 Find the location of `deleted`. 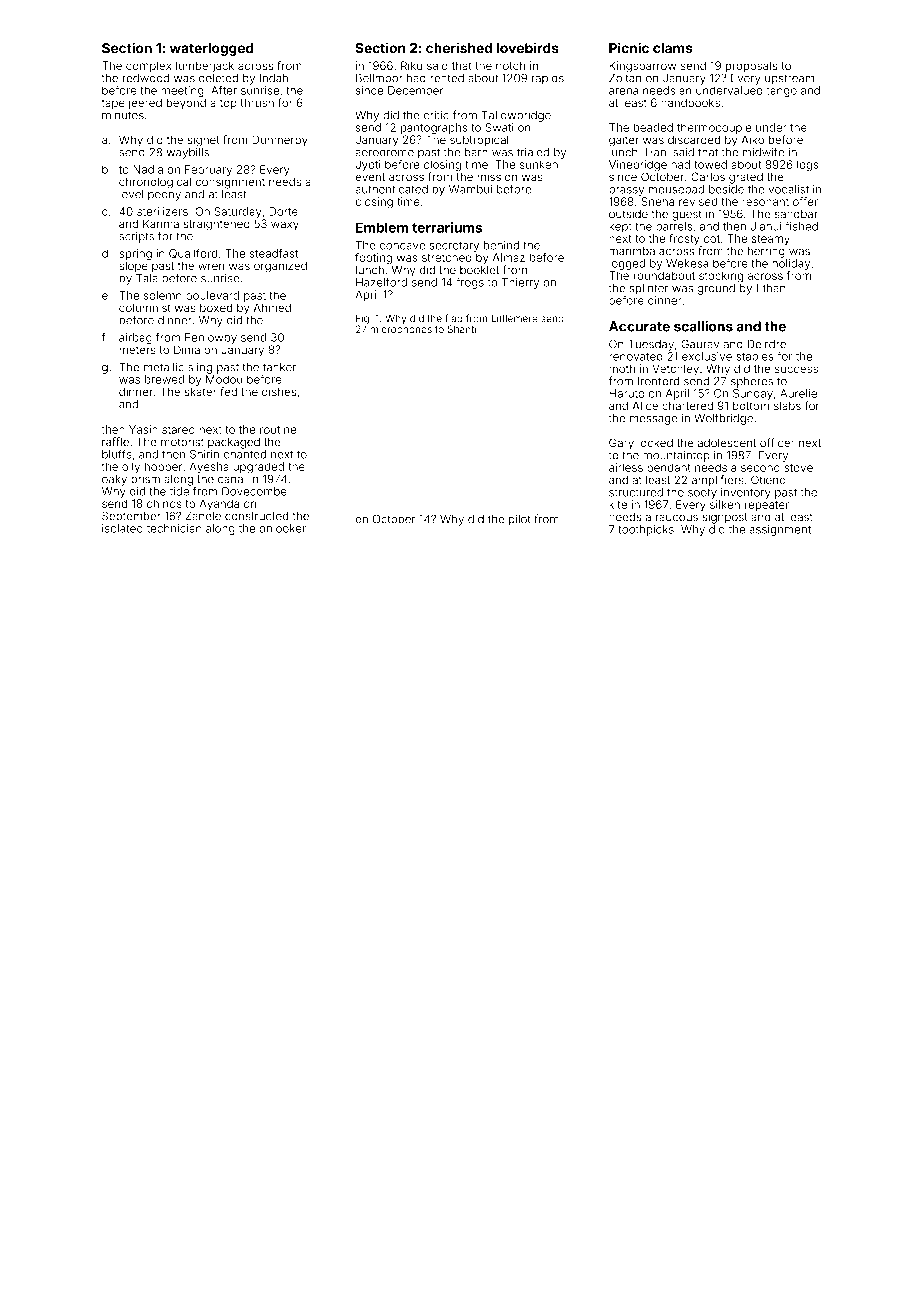

deleted is located at coordinates (218, 78).
